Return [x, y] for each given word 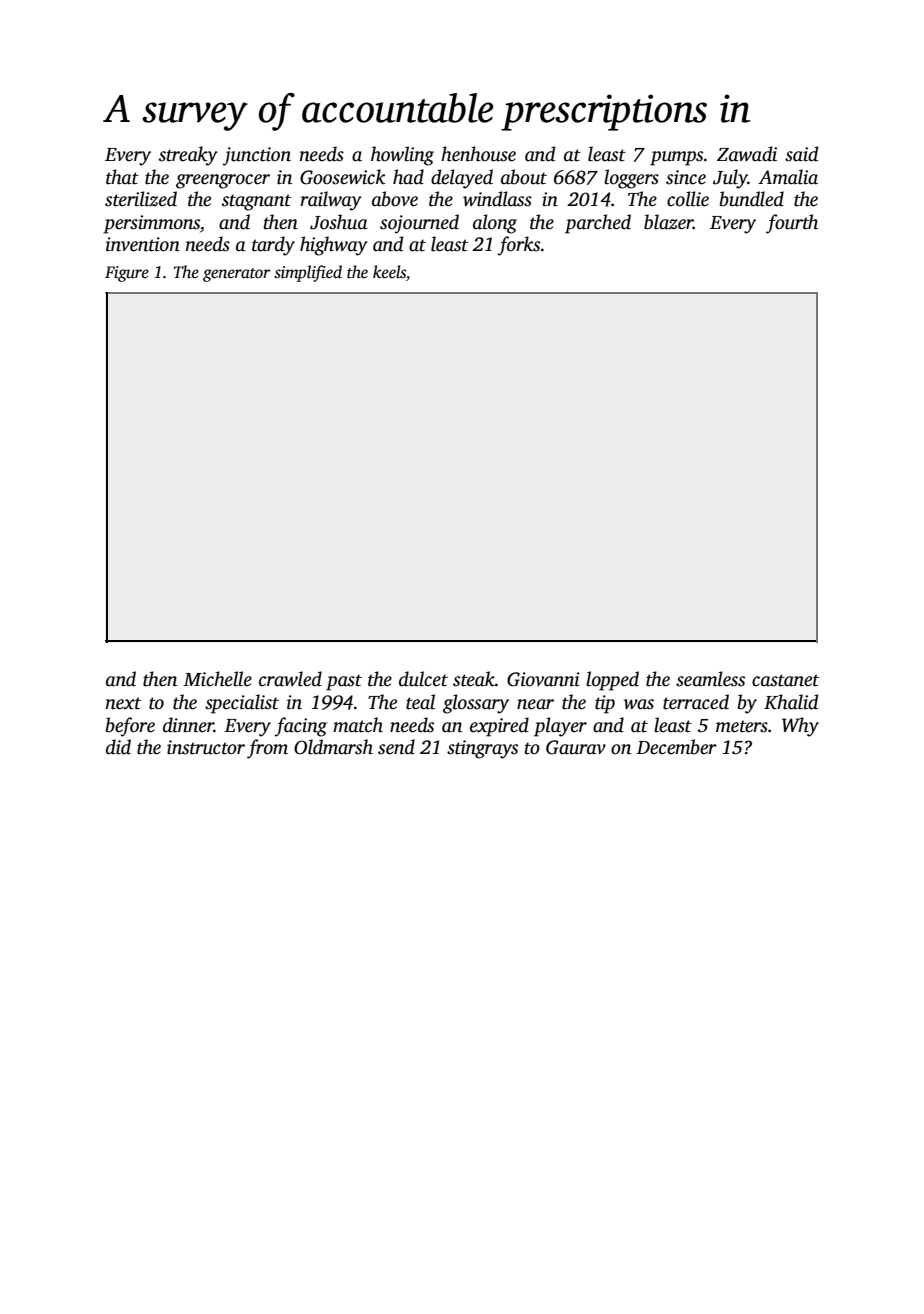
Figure [127, 274]
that [122, 177]
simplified [308, 273]
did [118, 747]
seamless [710, 679]
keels [389, 272]
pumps [676, 158]
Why [800, 727]
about [524, 177]
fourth [792, 224]
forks [519, 246]
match [358, 725]
